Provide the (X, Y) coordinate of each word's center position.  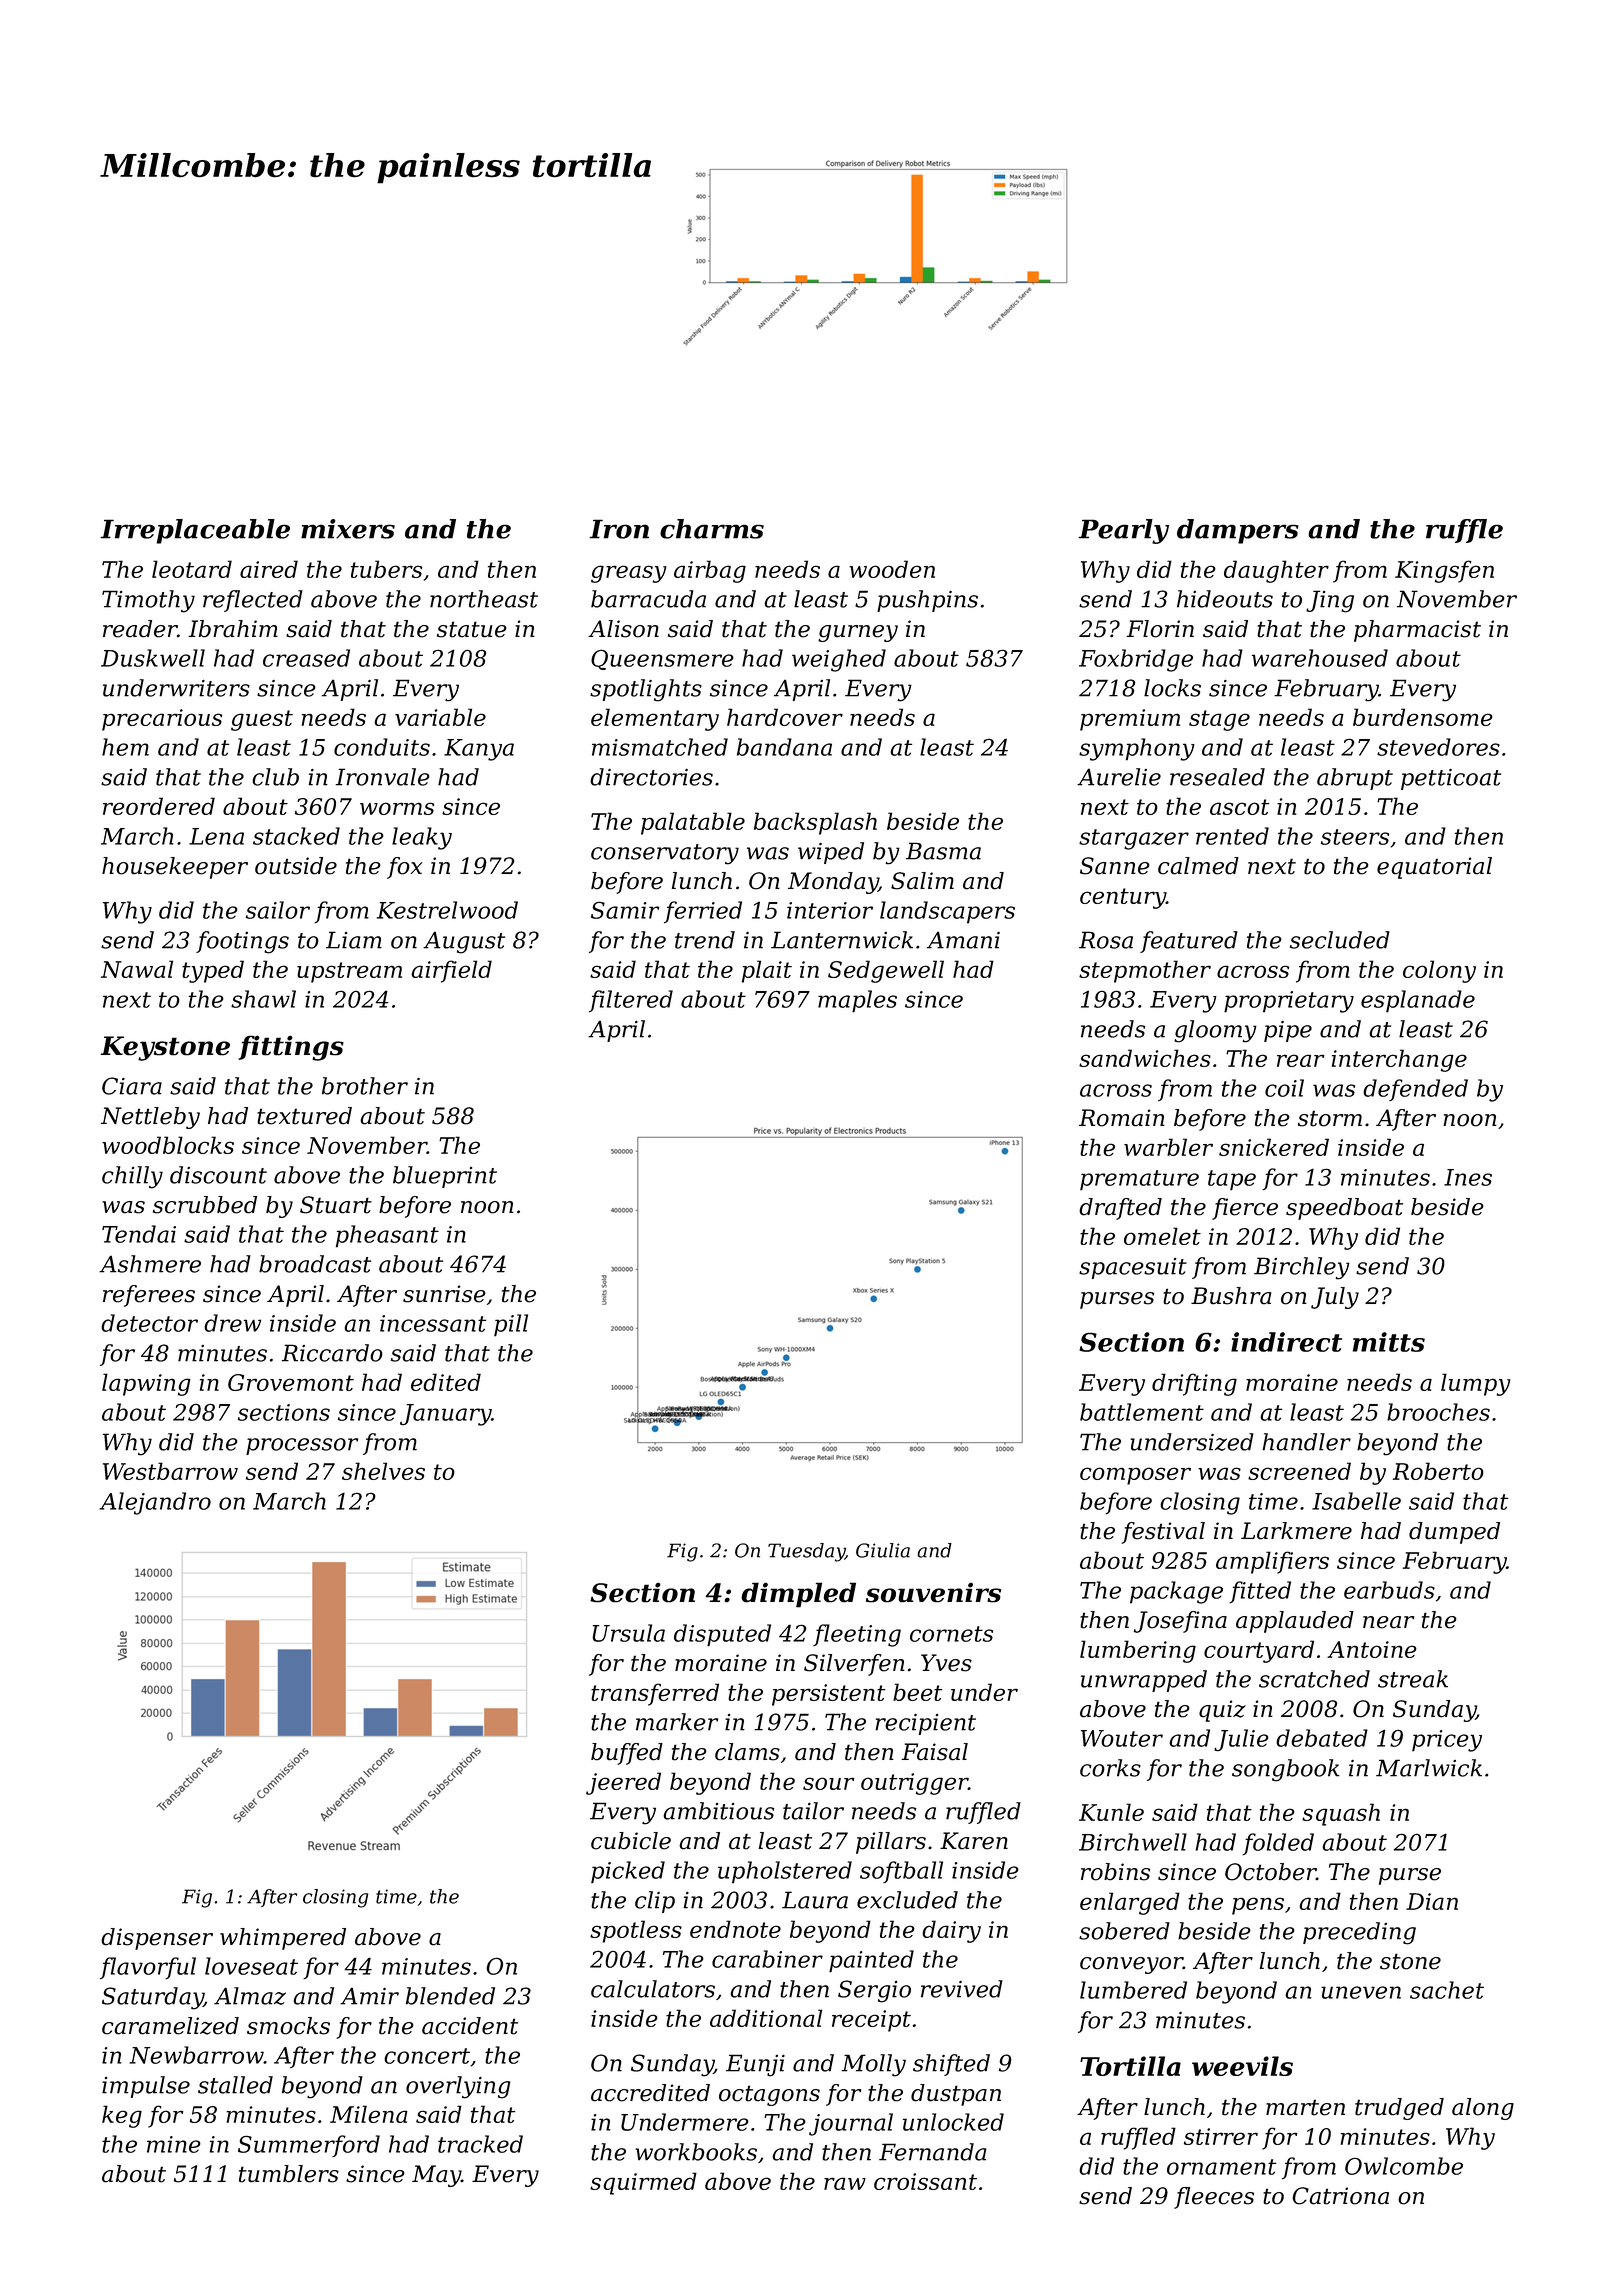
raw (845, 2183)
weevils (1242, 2066)
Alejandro (155, 1503)
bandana (784, 747)
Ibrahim (233, 629)
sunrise (444, 1294)
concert (427, 2056)
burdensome (1423, 717)
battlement (1142, 1412)
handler (1306, 1442)
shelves (383, 1471)
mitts (1389, 1342)
